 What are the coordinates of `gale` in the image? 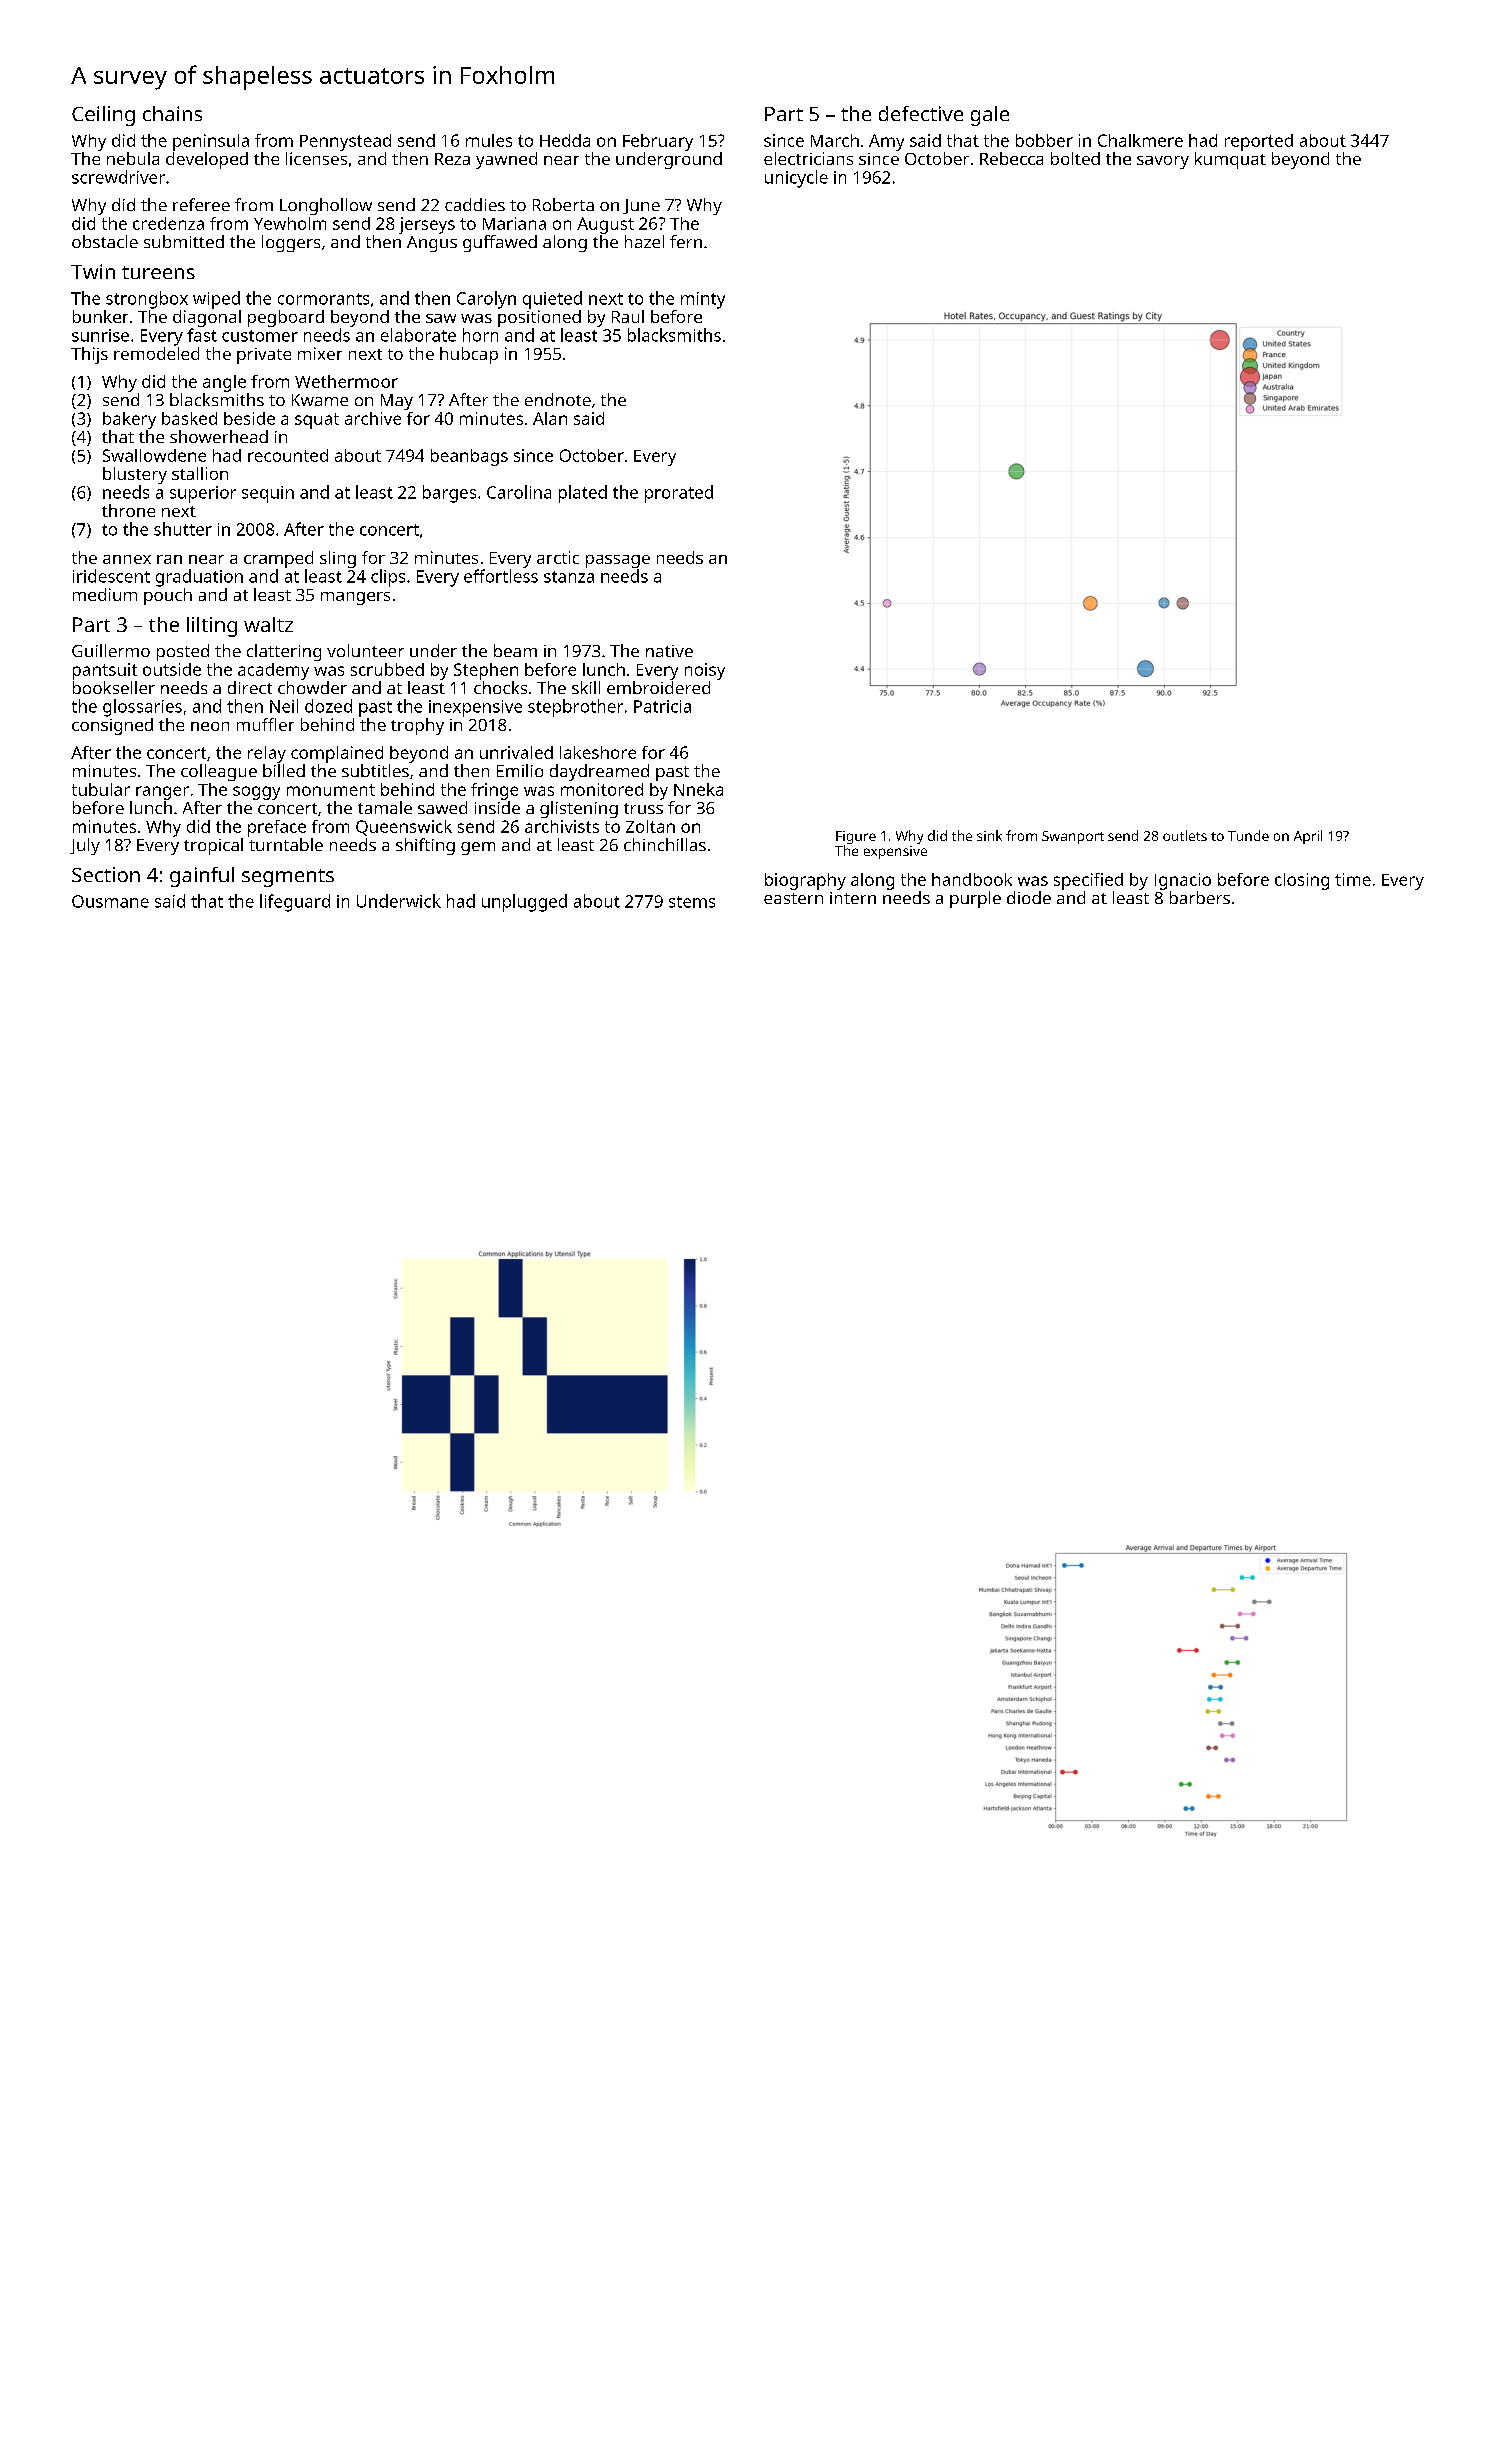 It's located at (990, 116).
